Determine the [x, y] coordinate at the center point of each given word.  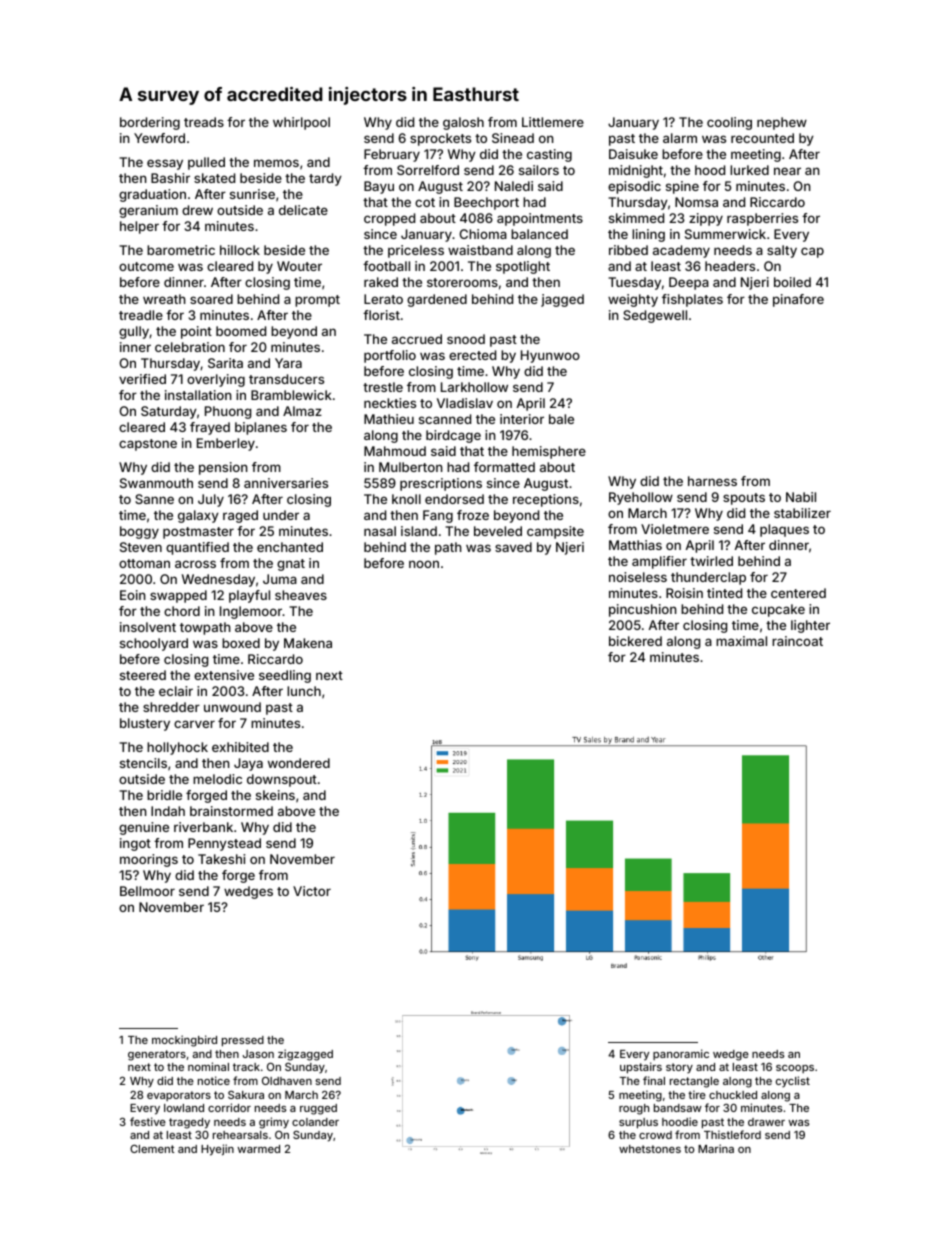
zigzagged [305, 1055]
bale [561, 419]
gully [134, 332]
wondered [299, 763]
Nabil [801, 497]
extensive [224, 675]
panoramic [681, 1054]
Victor [312, 891]
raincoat [797, 641]
